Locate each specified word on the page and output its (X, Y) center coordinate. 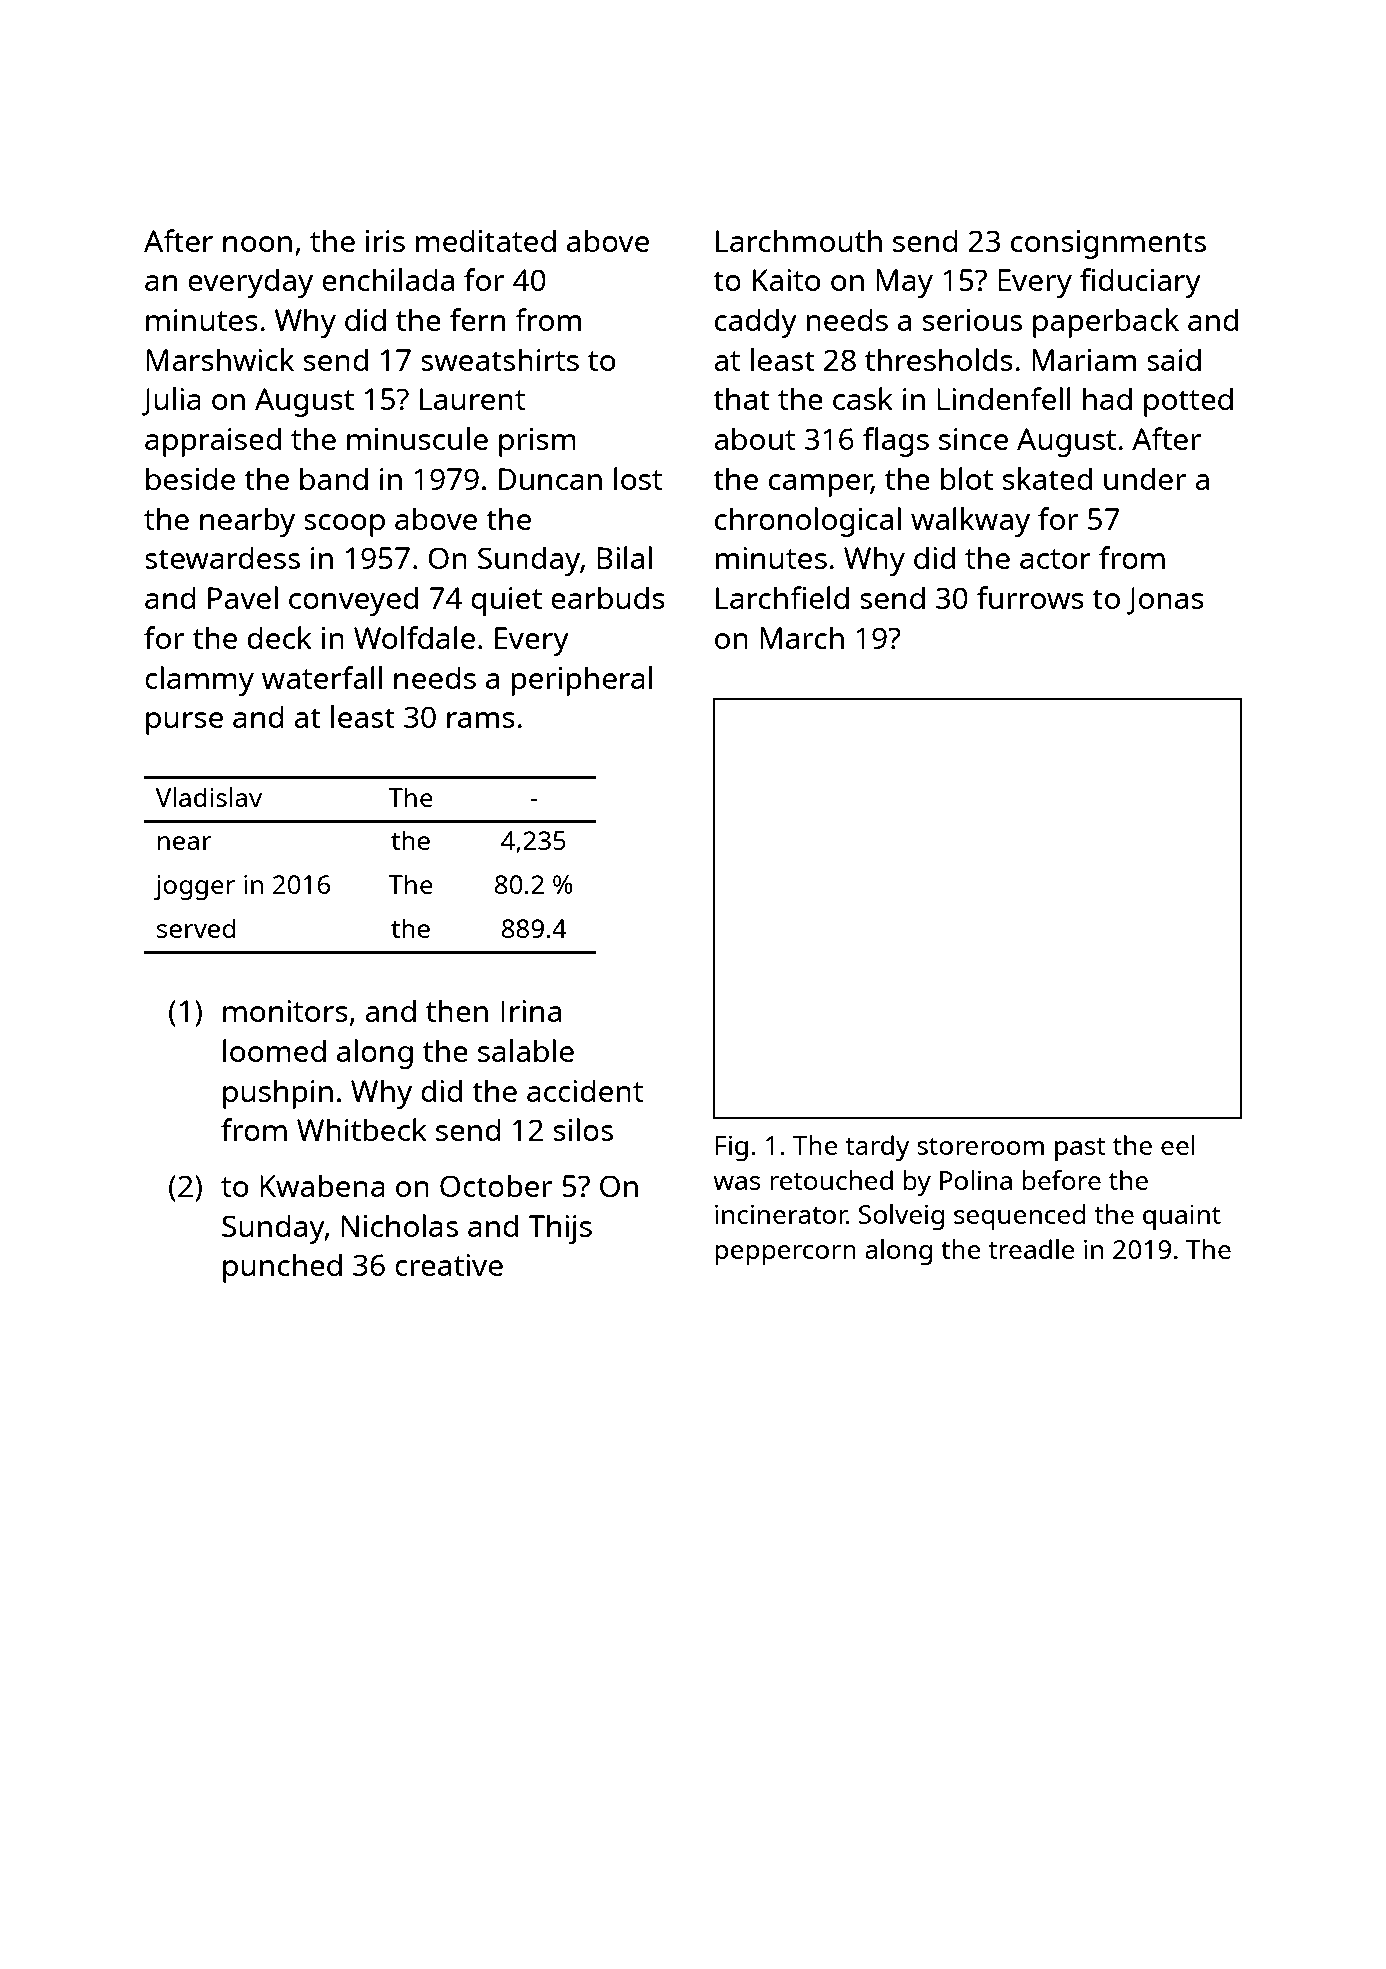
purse (184, 723)
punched (282, 1268)
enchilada (388, 279)
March (802, 637)
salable (526, 1050)
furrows (1030, 597)
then (457, 1010)
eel (1178, 1145)
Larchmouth (799, 240)
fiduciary (1140, 283)
